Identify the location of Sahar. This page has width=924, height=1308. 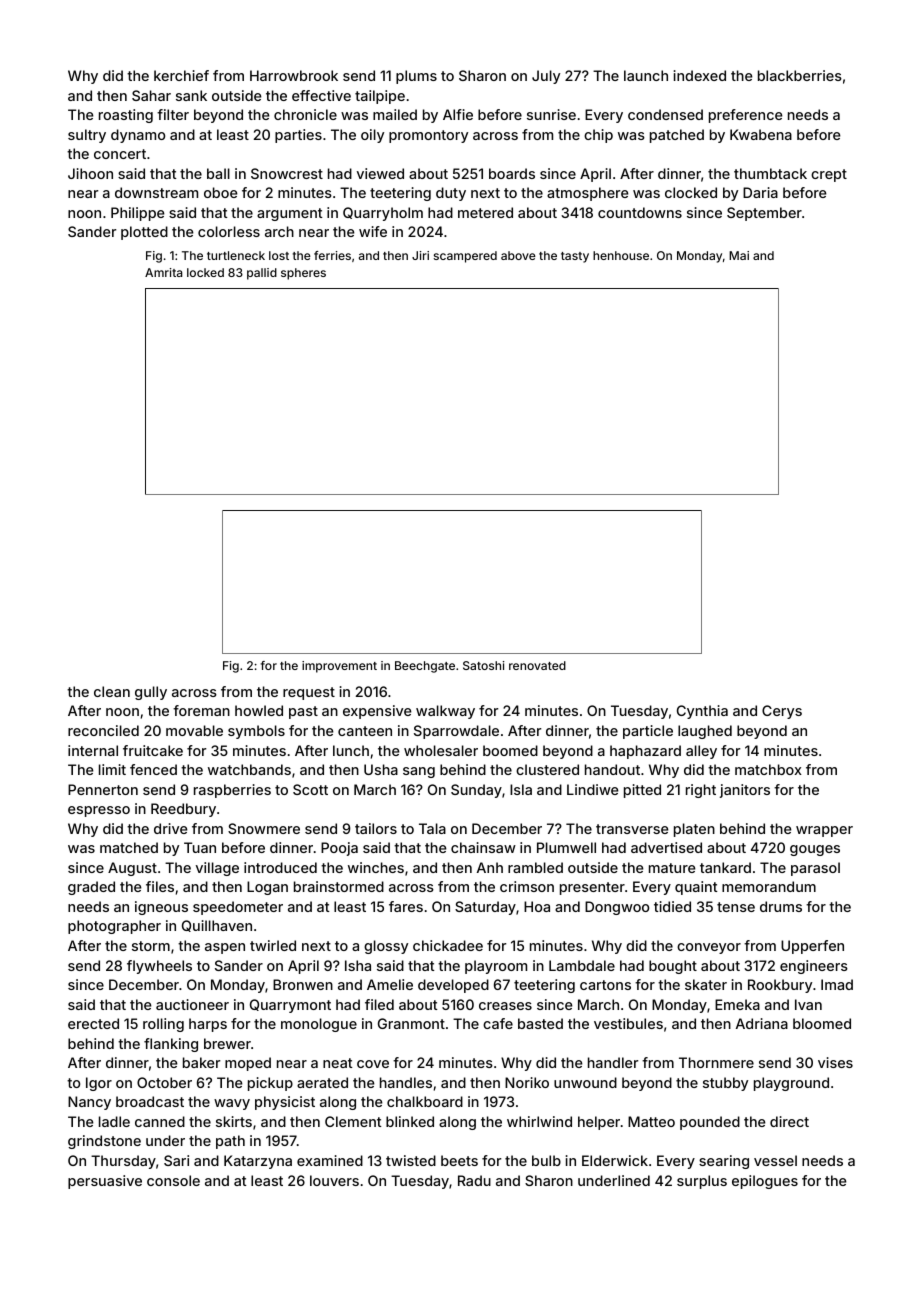
(151, 95).
